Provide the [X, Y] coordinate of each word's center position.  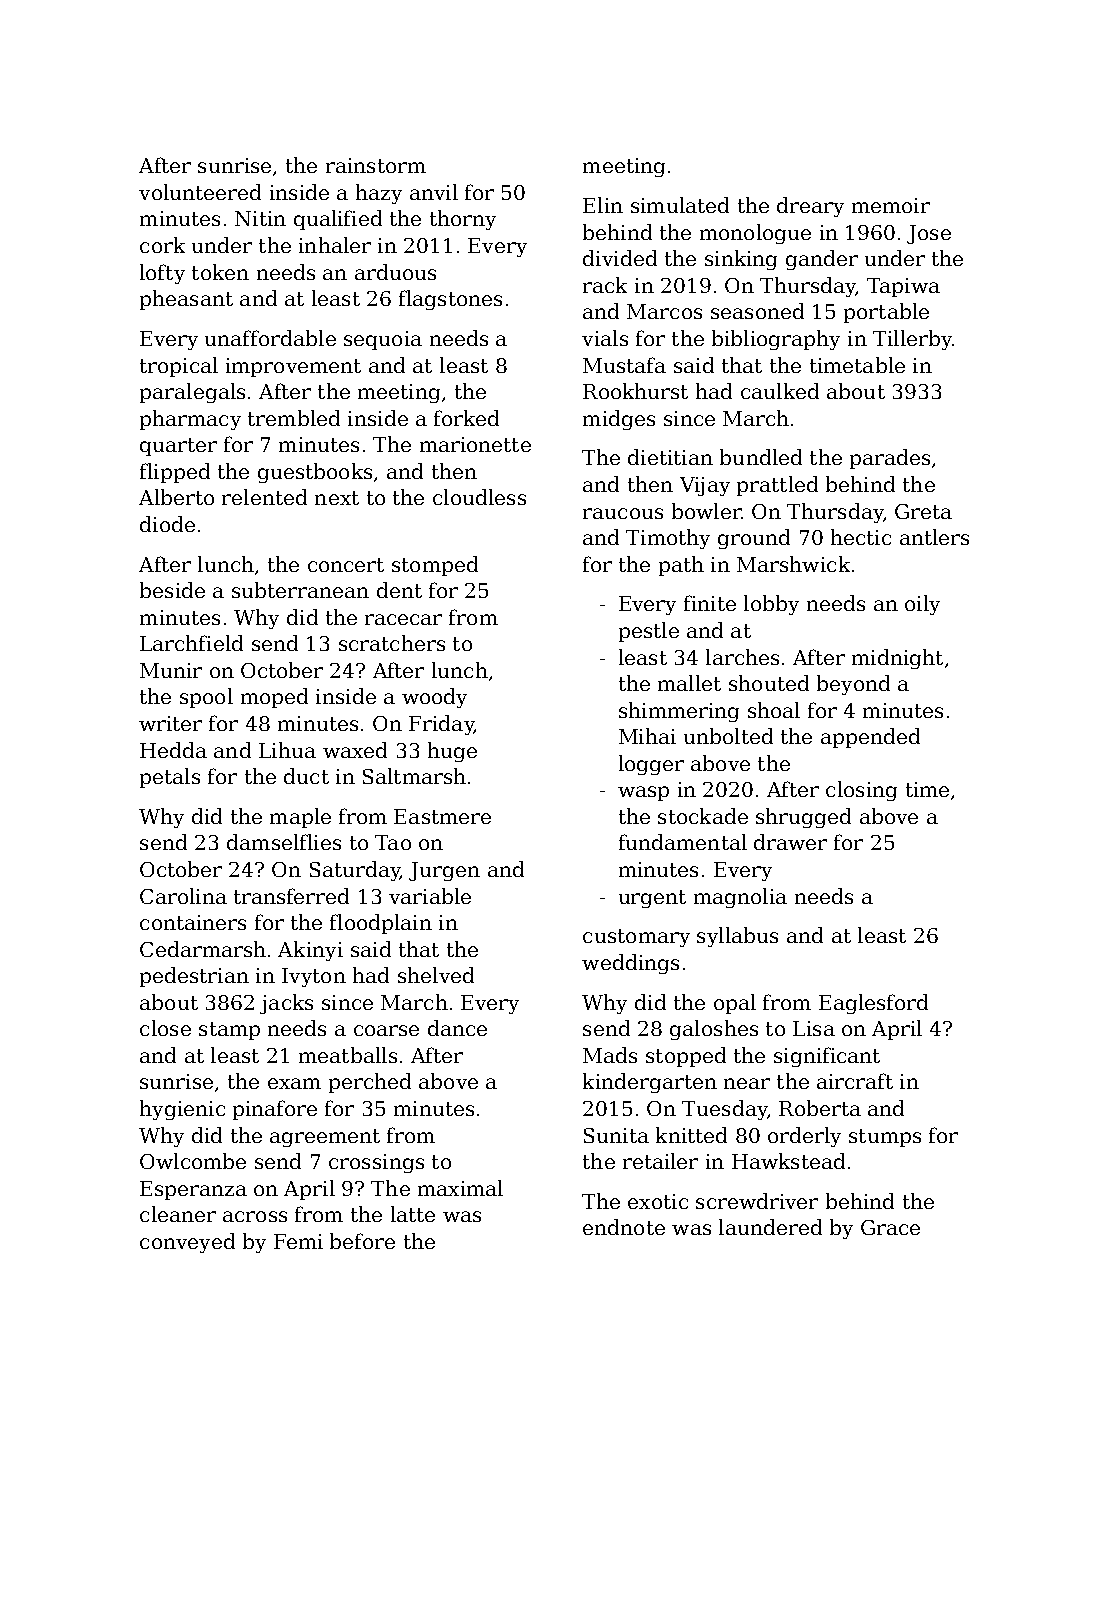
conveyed [187, 1243]
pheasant [186, 300]
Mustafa [624, 365]
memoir [891, 205]
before [362, 1241]
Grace [890, 1227]
